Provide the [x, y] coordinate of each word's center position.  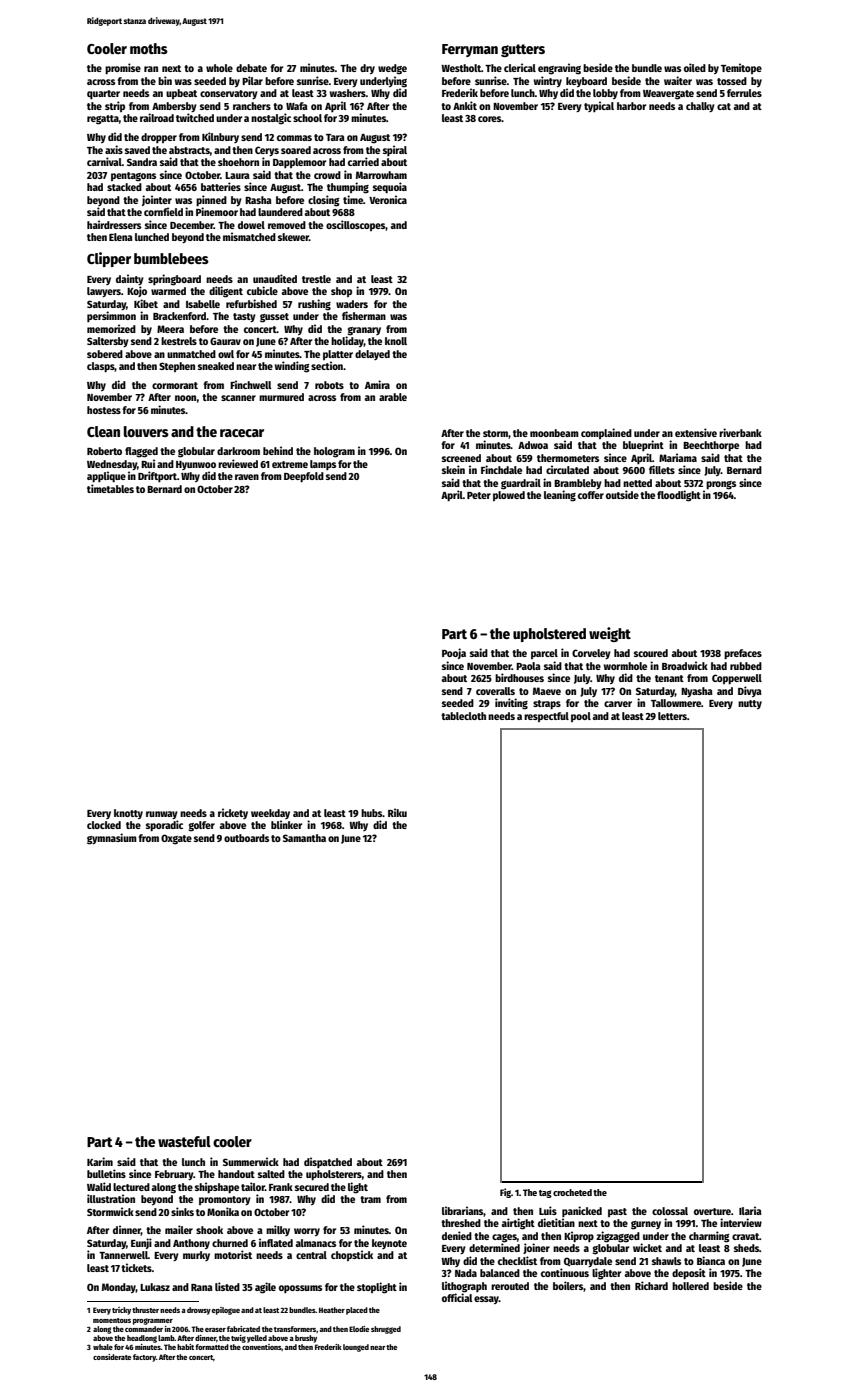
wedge [392, 69]
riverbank [740, 432]
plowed [509, 496]
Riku [397, 812]
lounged [356, 1348]
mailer [179, 1229]
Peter [479, 495]
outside [622, 494]
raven [247, 477]
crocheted [572, 1192]
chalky [700, 107]
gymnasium [112, 839]
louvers [146, 431]
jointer [157, 200]
